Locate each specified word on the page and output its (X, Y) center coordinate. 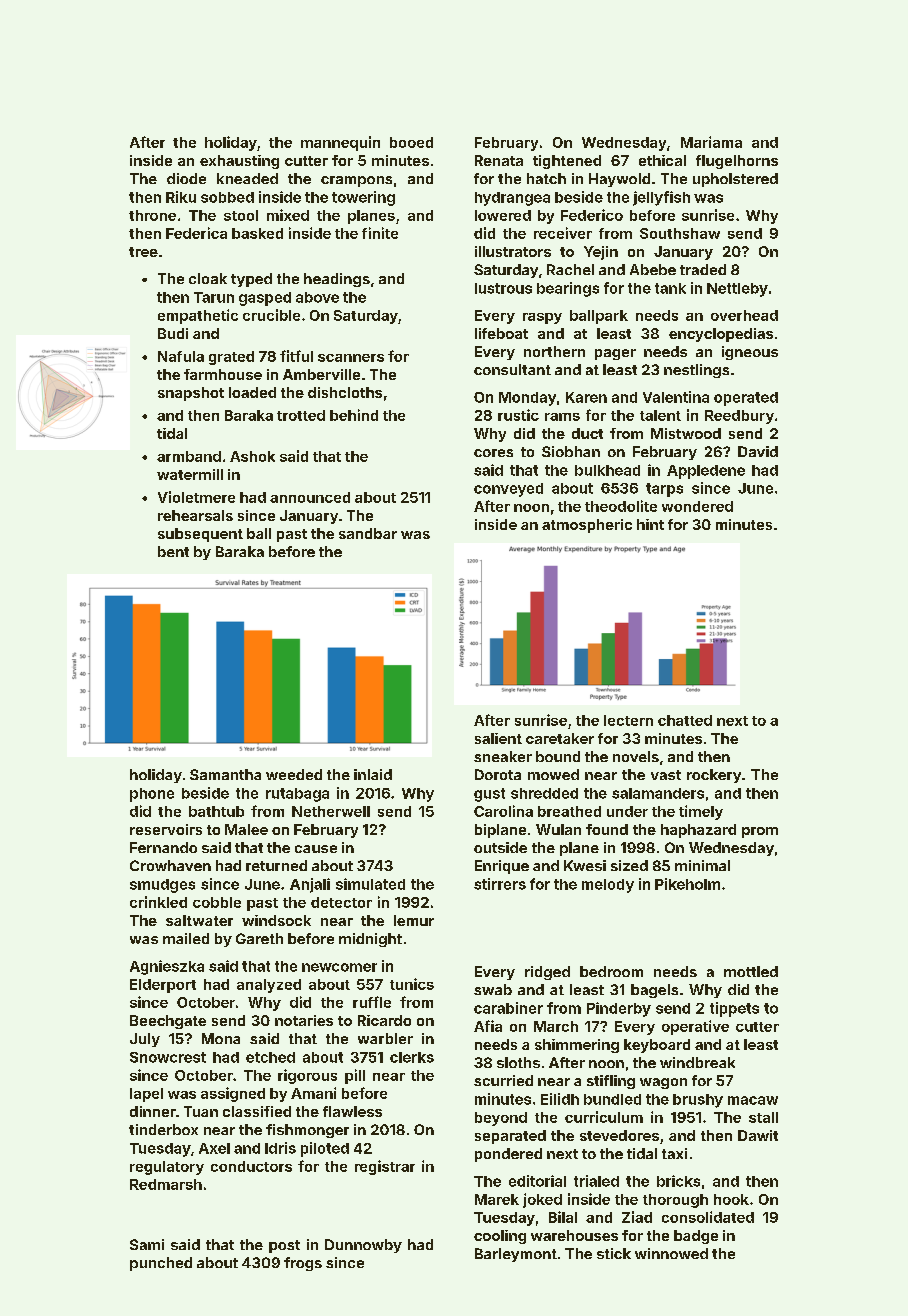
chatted (685, 720)
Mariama (711, 142)
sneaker (503, 756)
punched (161, 1264)
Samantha (225, 774)
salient (498, 738)
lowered (503, 215)
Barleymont (516, 1255)
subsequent (200, 535)
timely (701, 812)
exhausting (239, 162)
